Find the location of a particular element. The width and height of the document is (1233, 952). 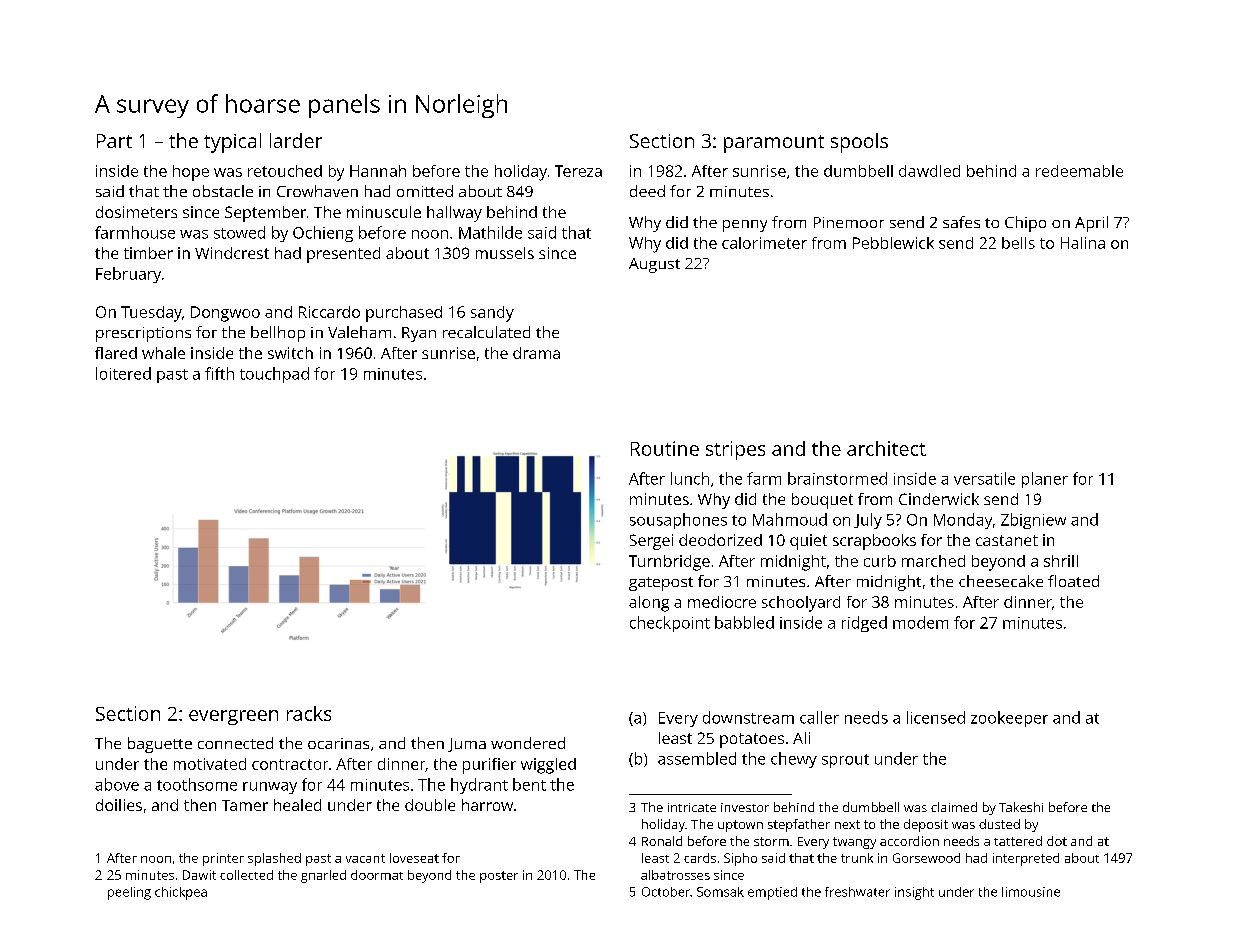

freshwater is located at coordinates (857, 892).
